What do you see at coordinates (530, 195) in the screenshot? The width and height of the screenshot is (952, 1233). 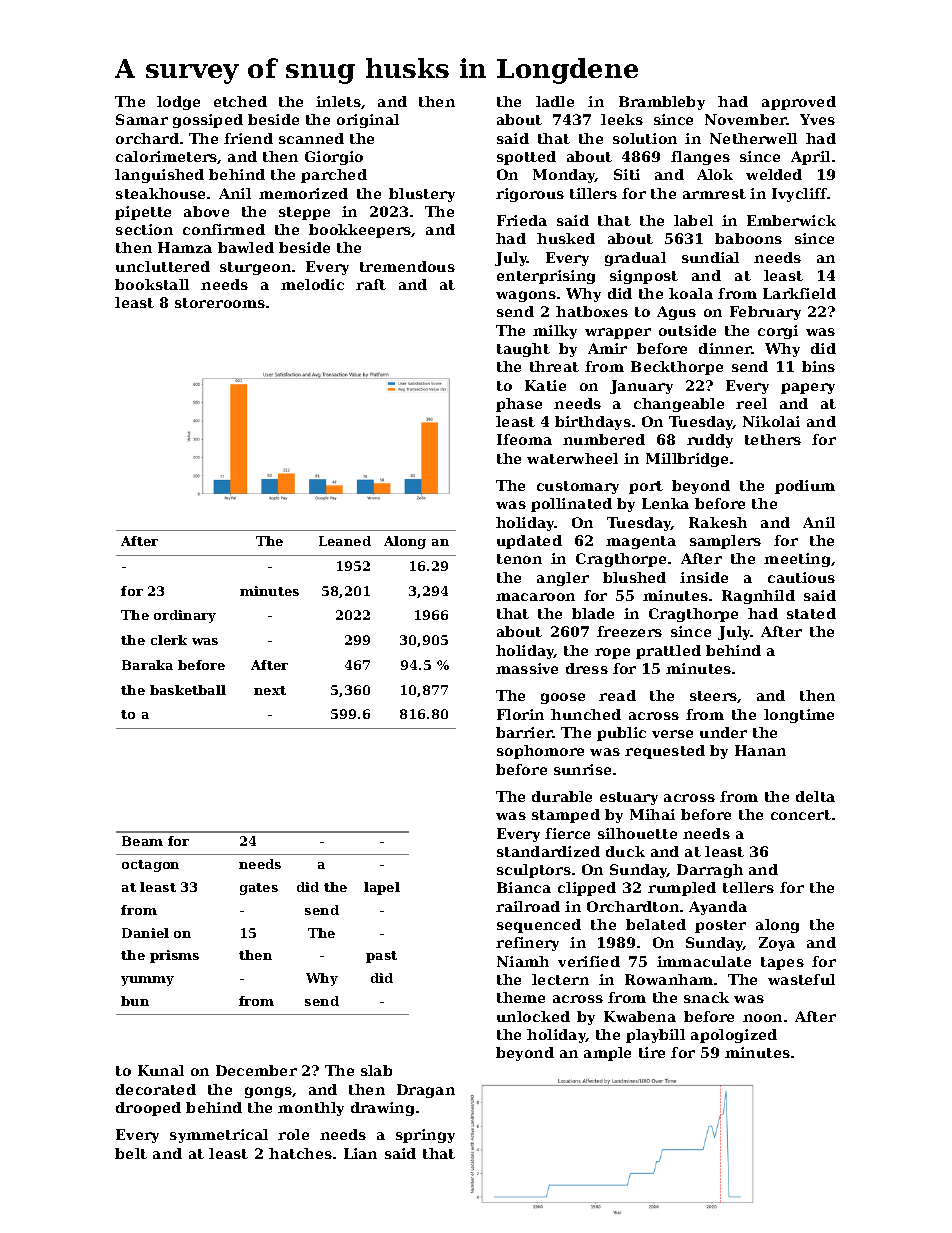 I see `rigorous` at bounding box center [530, 195].
